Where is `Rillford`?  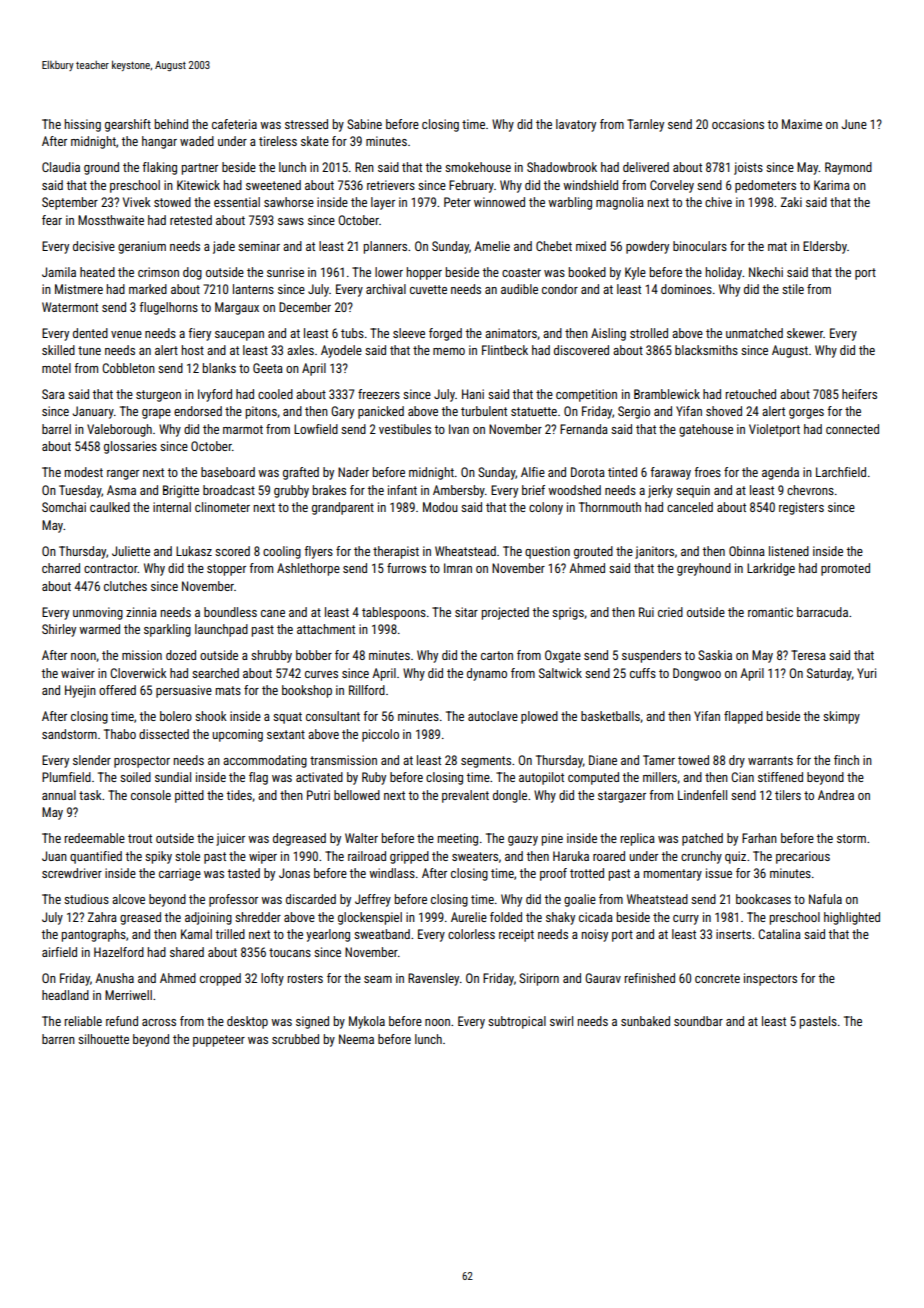
Rillford is located at coordinates (367, 690).
